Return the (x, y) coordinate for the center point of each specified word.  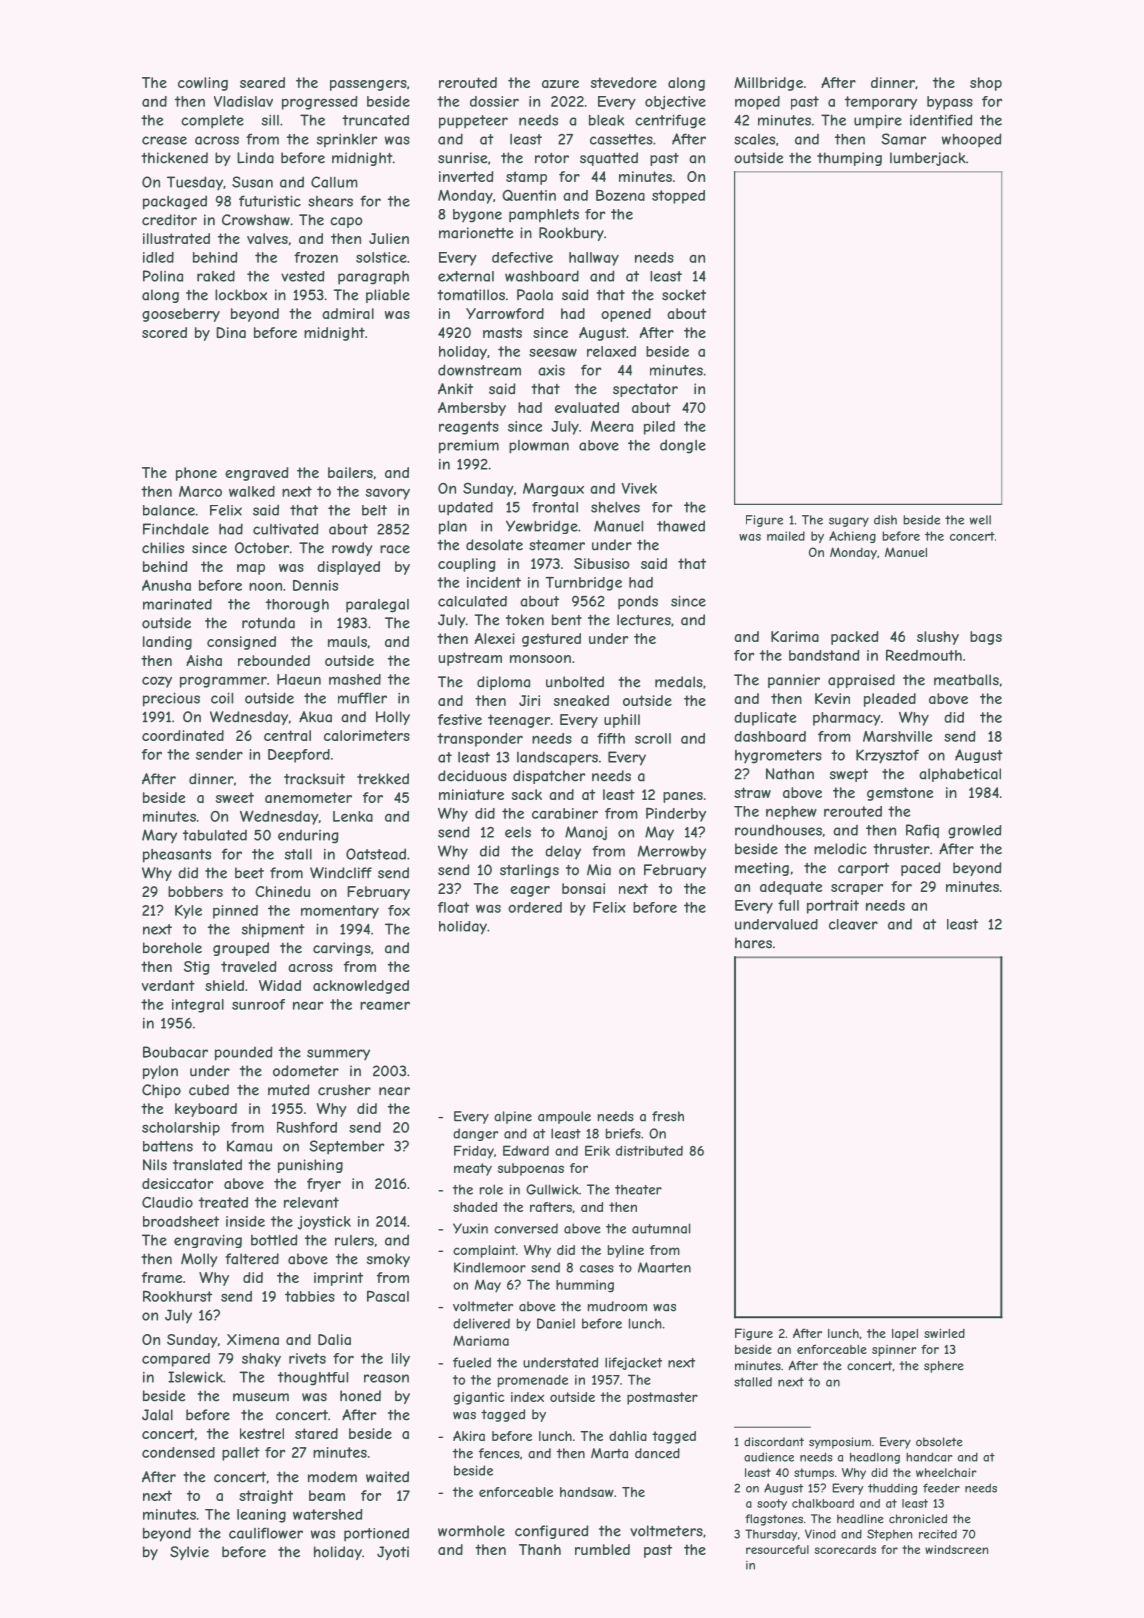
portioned (376, 1535)
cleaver (853, 924)
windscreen (956, 1549)
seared (262, 82)
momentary (340, 912)
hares (753, 943)
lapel (905, 1335)
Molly (199, 1260)
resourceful (777, 1549)
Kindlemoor (490, 1267)
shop (986, 84)
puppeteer (473, 122)
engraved (256, 474)
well (980, 520)
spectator (645, 390)
